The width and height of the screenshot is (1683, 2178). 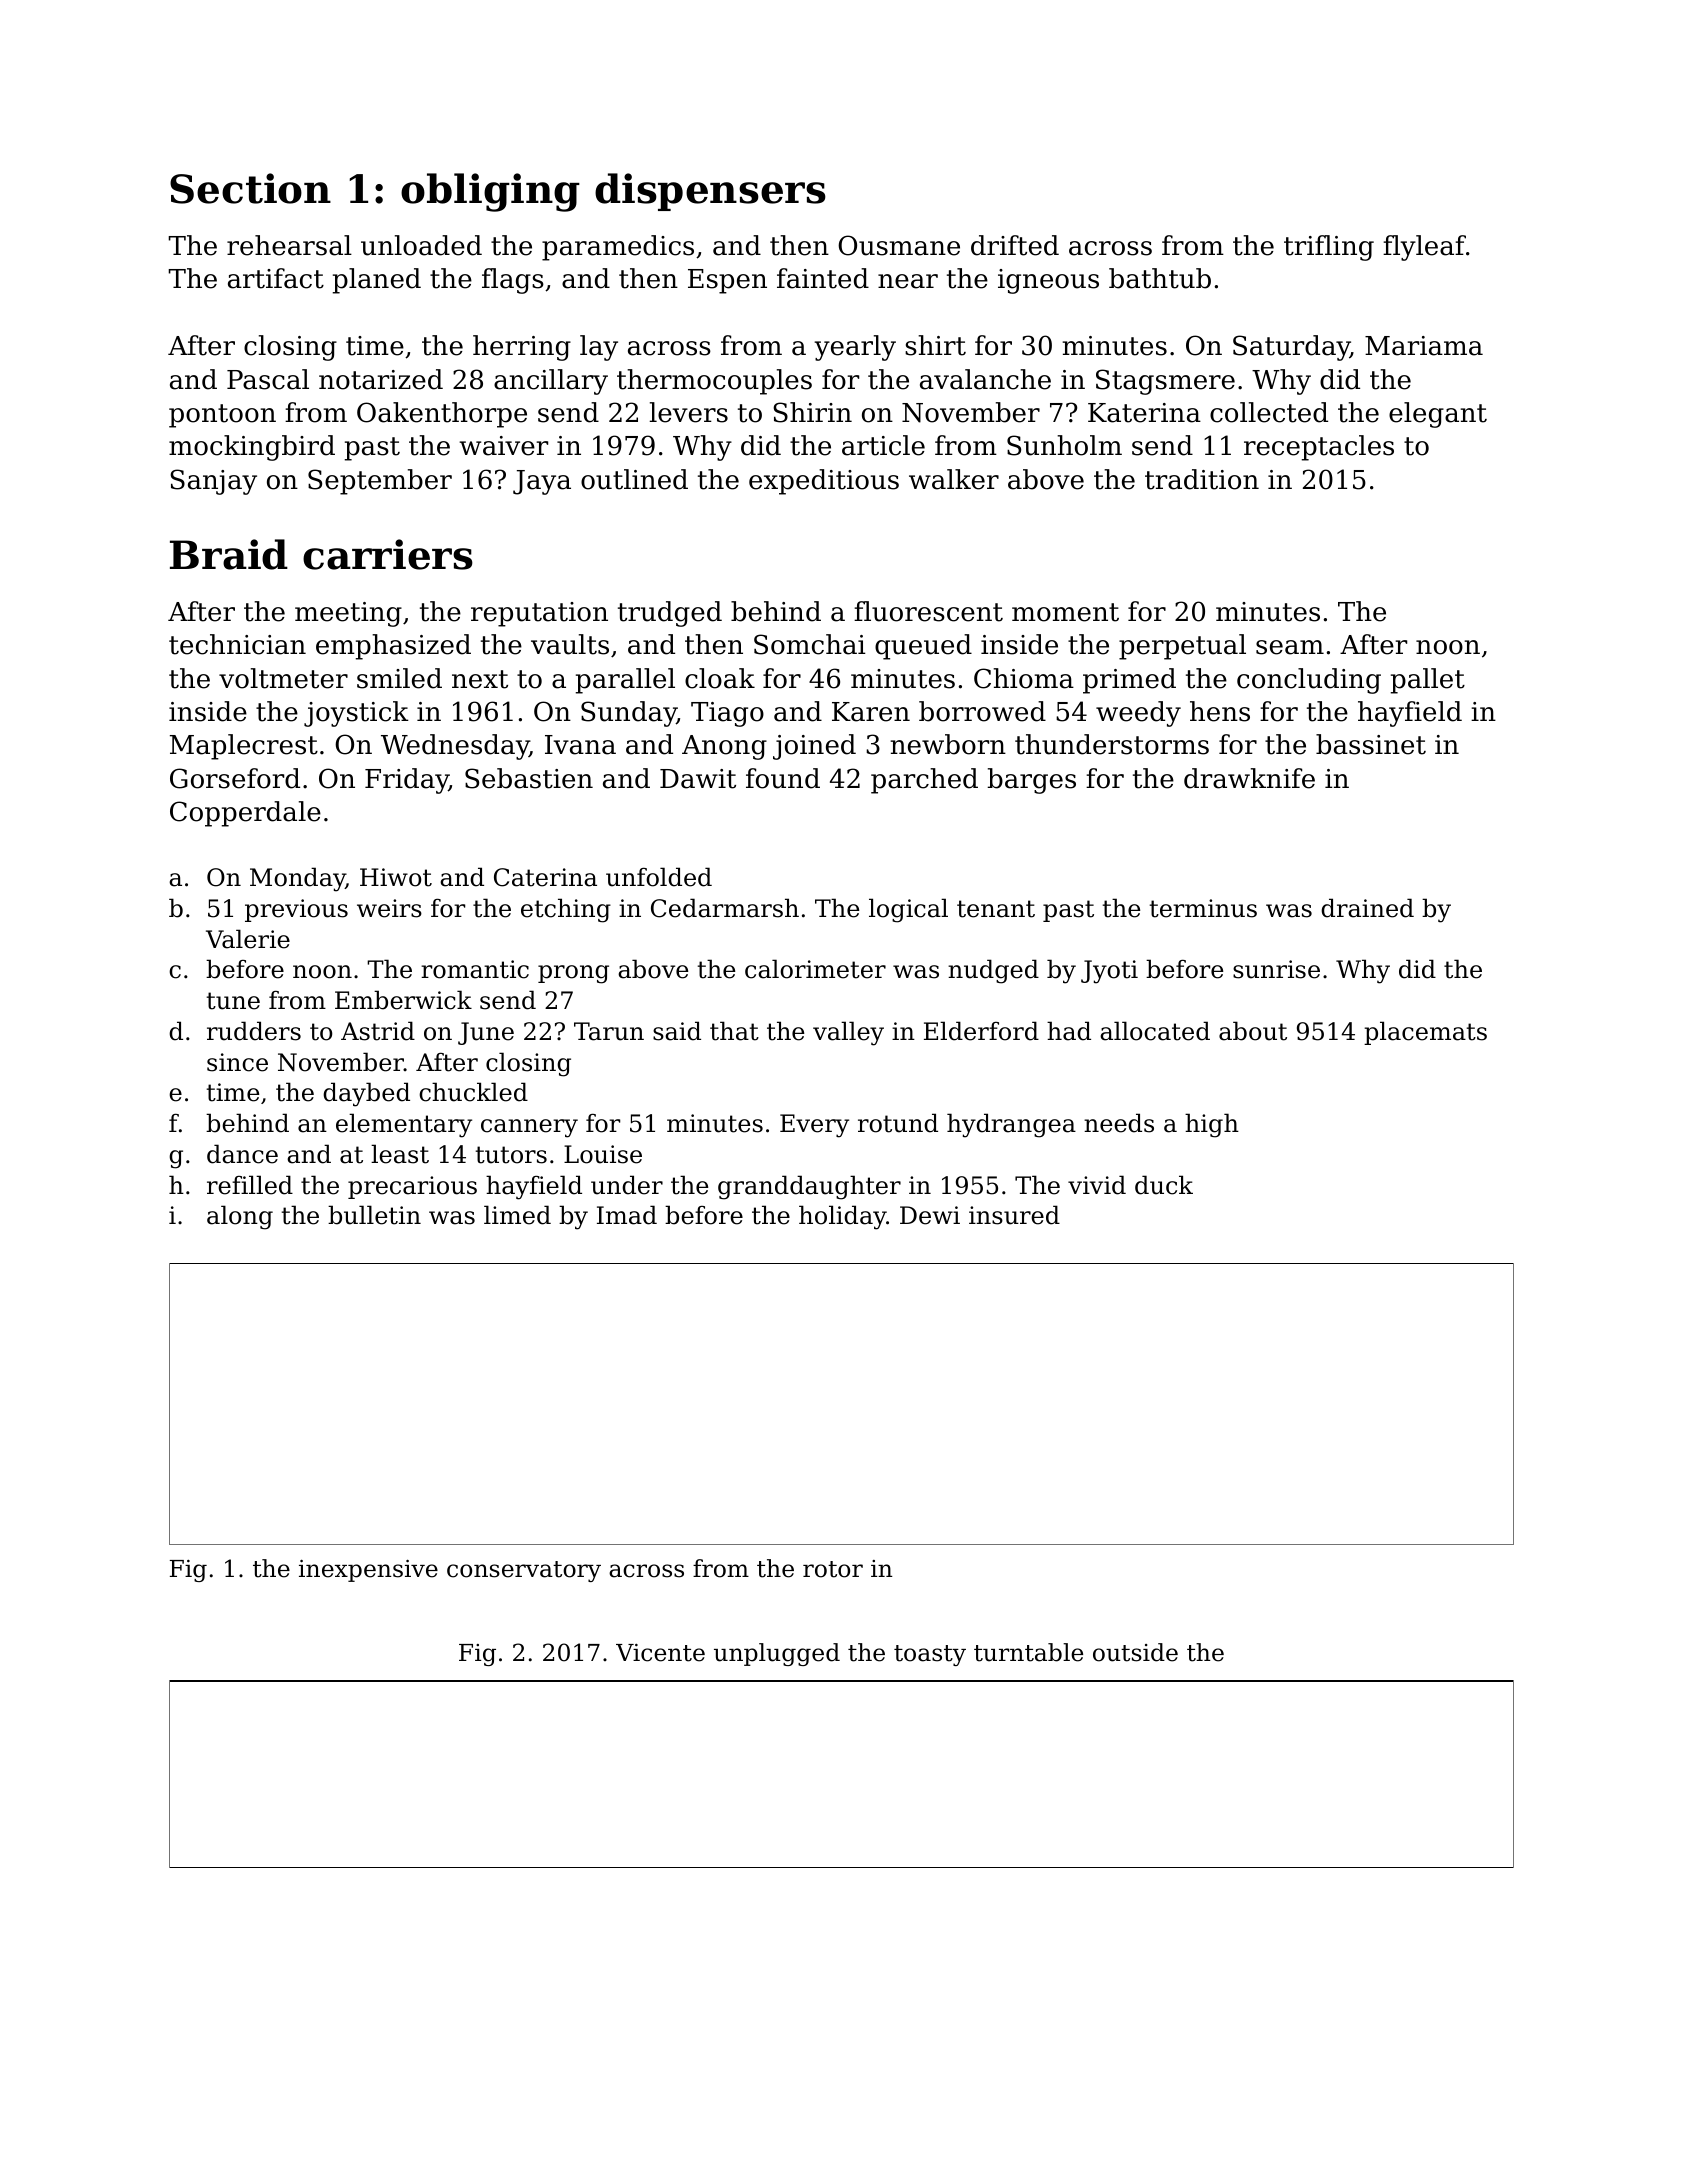 What do you see at coordinates (524, 1571) in the screenshot?
I see `conservatory` at bounding box center [524, 1571].
